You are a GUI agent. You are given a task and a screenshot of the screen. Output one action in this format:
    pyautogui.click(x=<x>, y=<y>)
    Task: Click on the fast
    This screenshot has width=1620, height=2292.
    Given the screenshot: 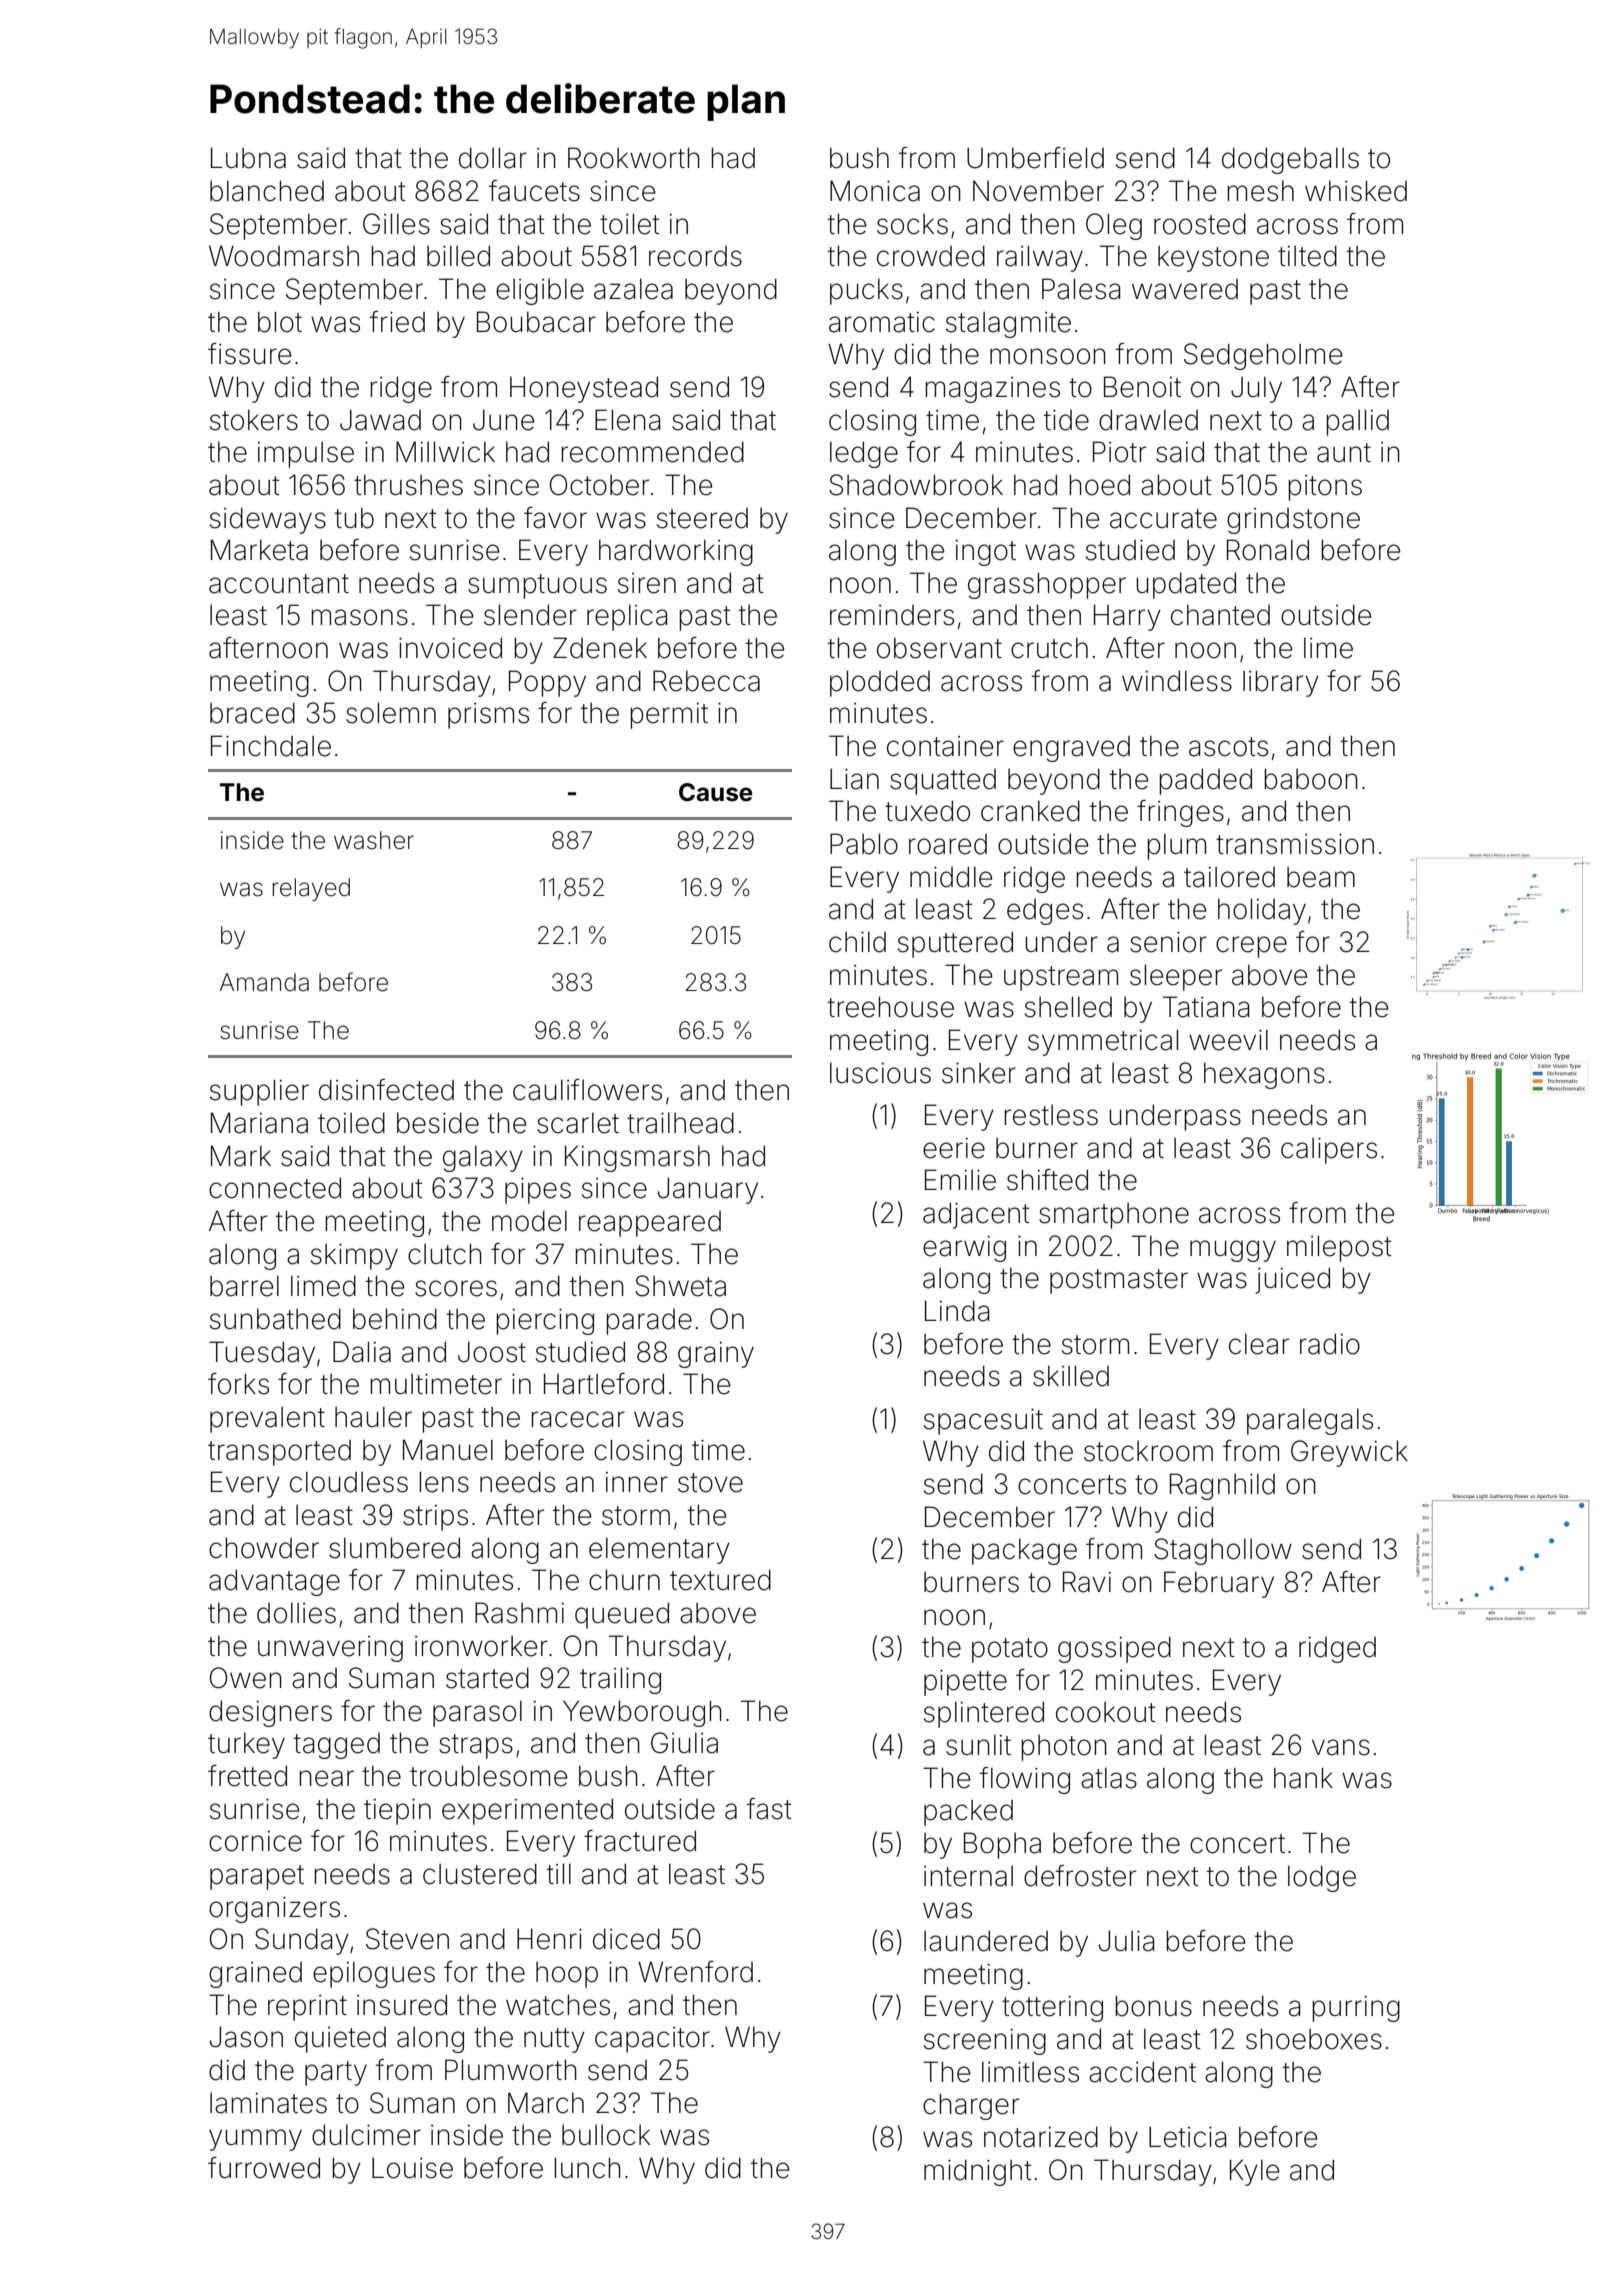 What is the action you would take?
    pyautogui.click(x=769, y=1809)
